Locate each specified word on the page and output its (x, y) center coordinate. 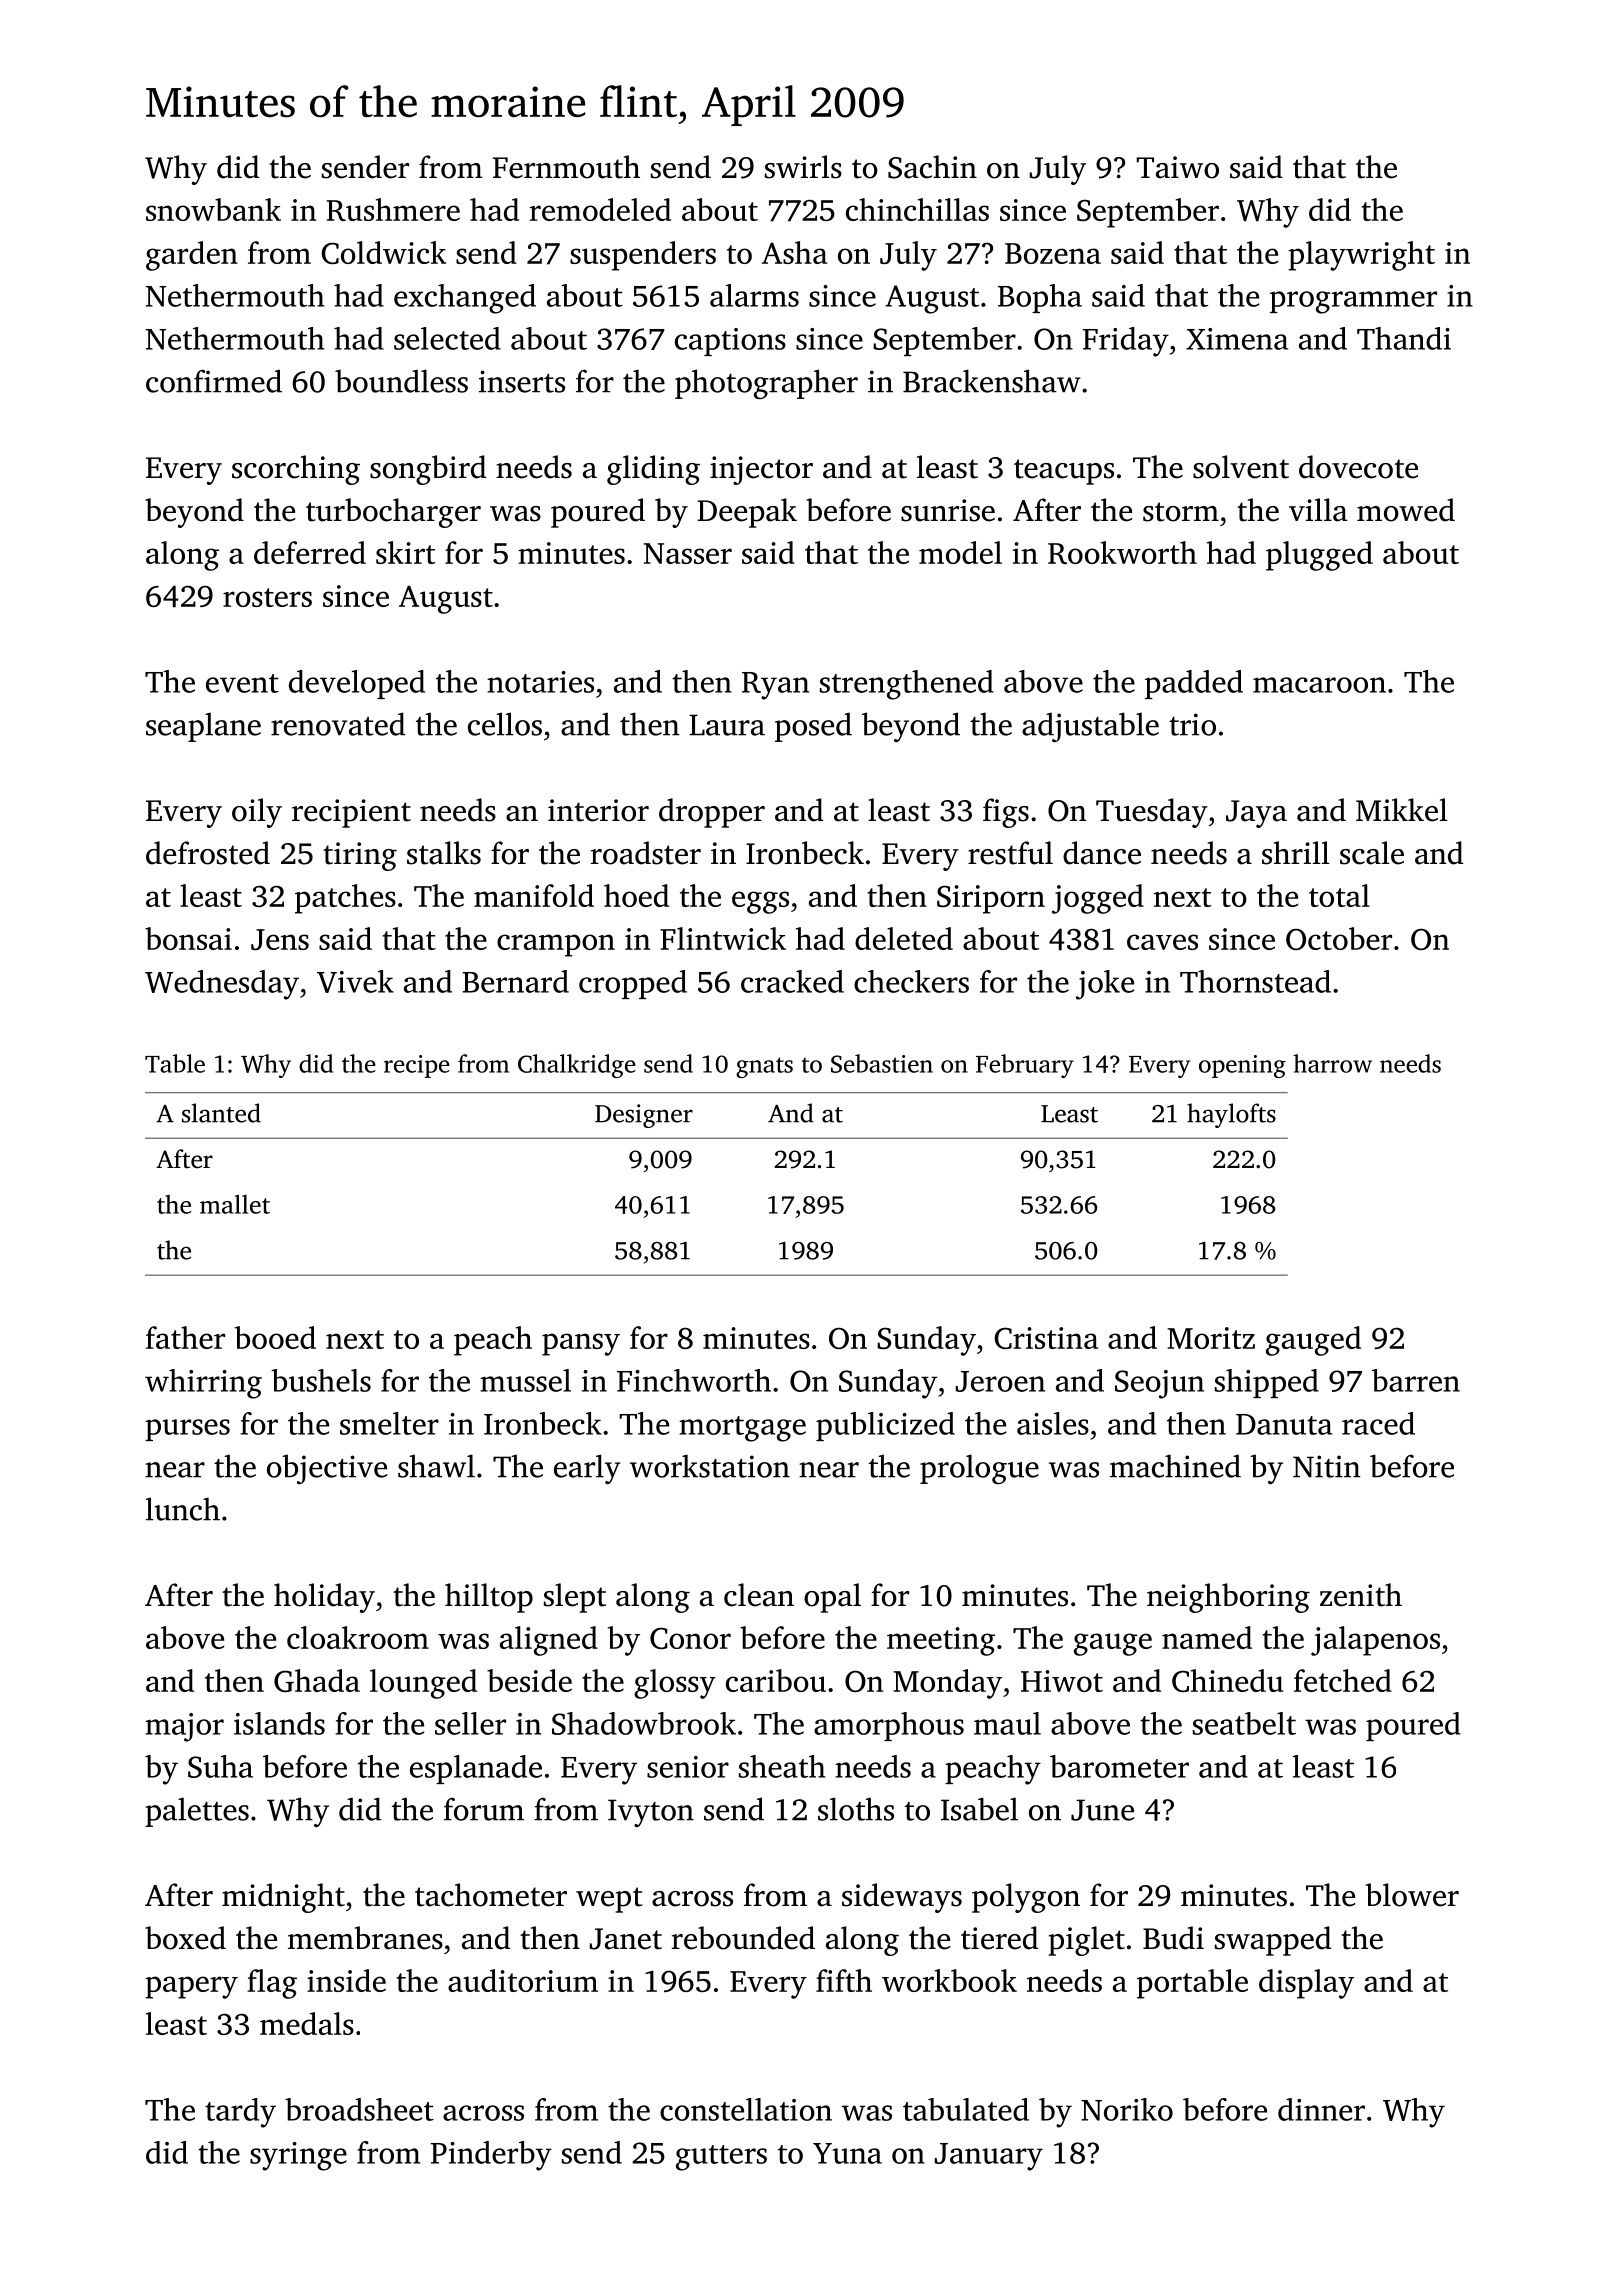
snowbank (213, 209)
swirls (803, 167)
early (587, 1469)
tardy (240, 2113)
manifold (534, 895)
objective (327, 1469)
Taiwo (1177, 167)
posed (813, 727)
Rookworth (1122, 552)
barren (1416, 1380)
